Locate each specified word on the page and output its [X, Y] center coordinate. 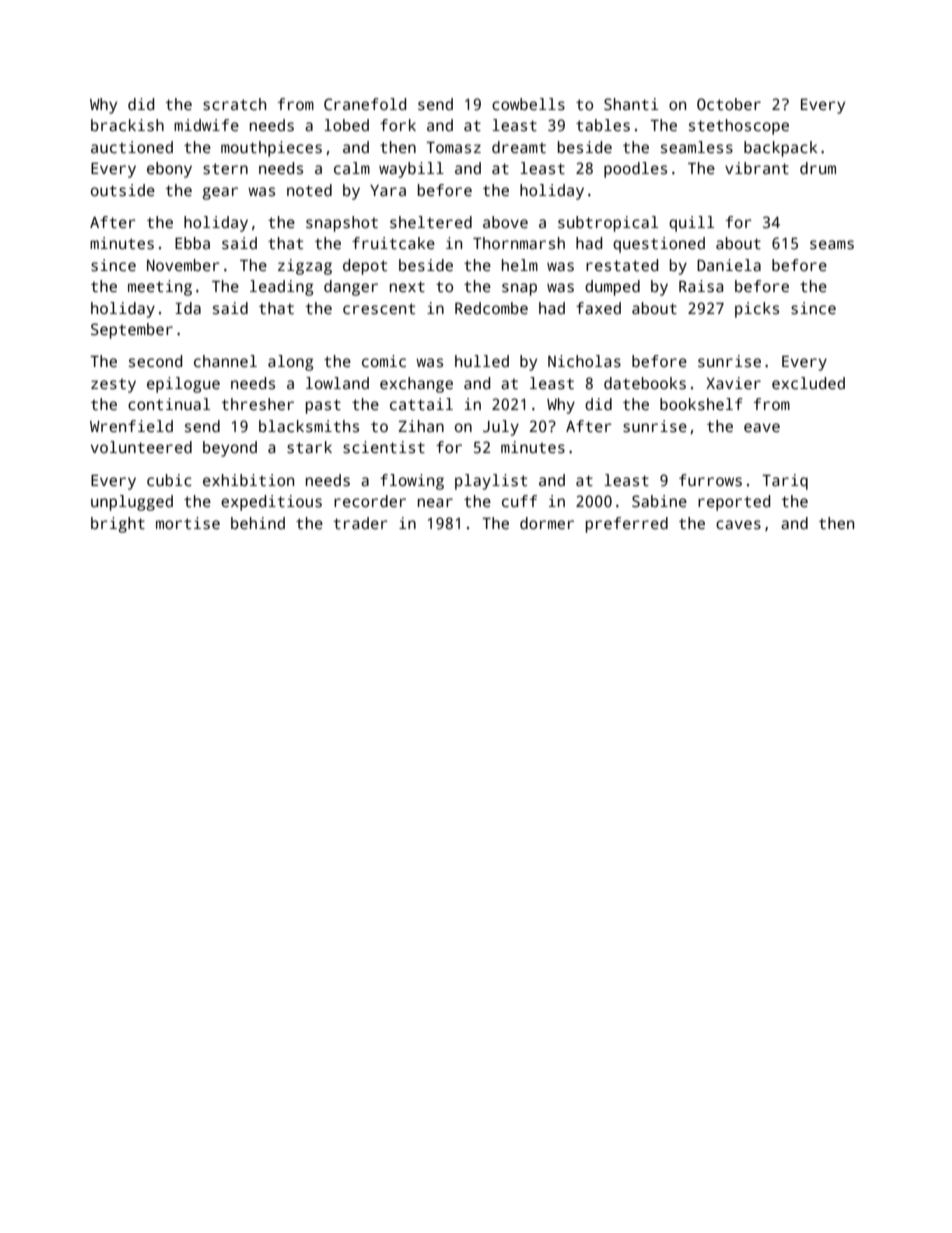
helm [520, 265]
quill [691, 224]
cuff [519, 501]
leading [281, 288]
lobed [346, 125]
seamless [697, 147]
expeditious [271, 503]
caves [738, 525]
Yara [388, 191]
